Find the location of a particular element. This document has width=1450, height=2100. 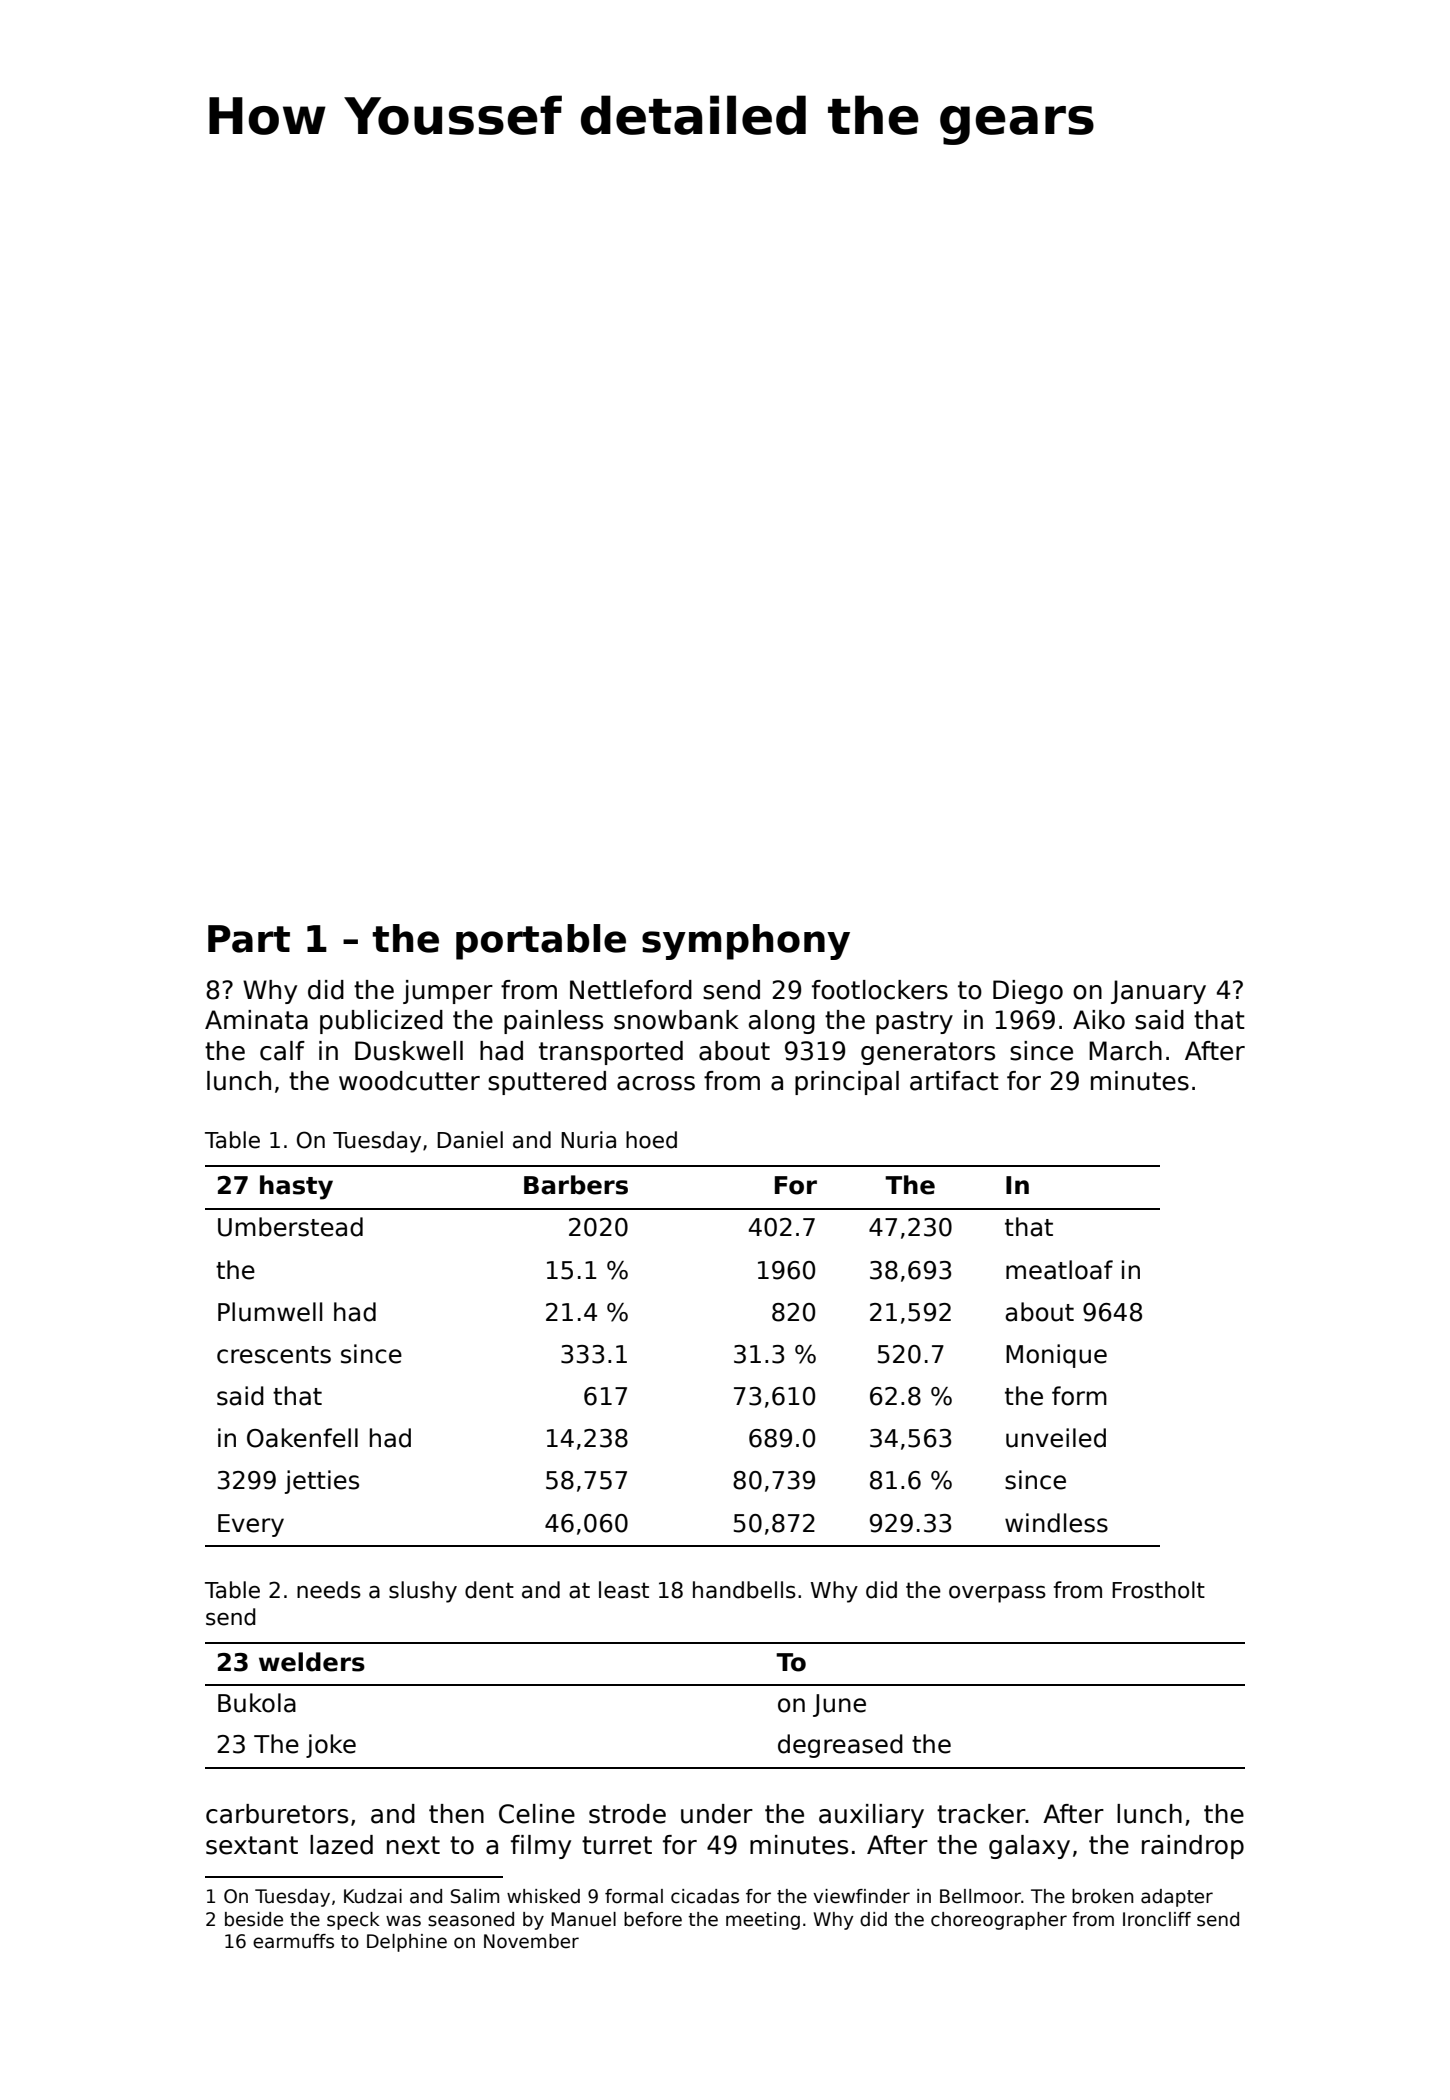

symphony is located at coordinates (746, 942).
